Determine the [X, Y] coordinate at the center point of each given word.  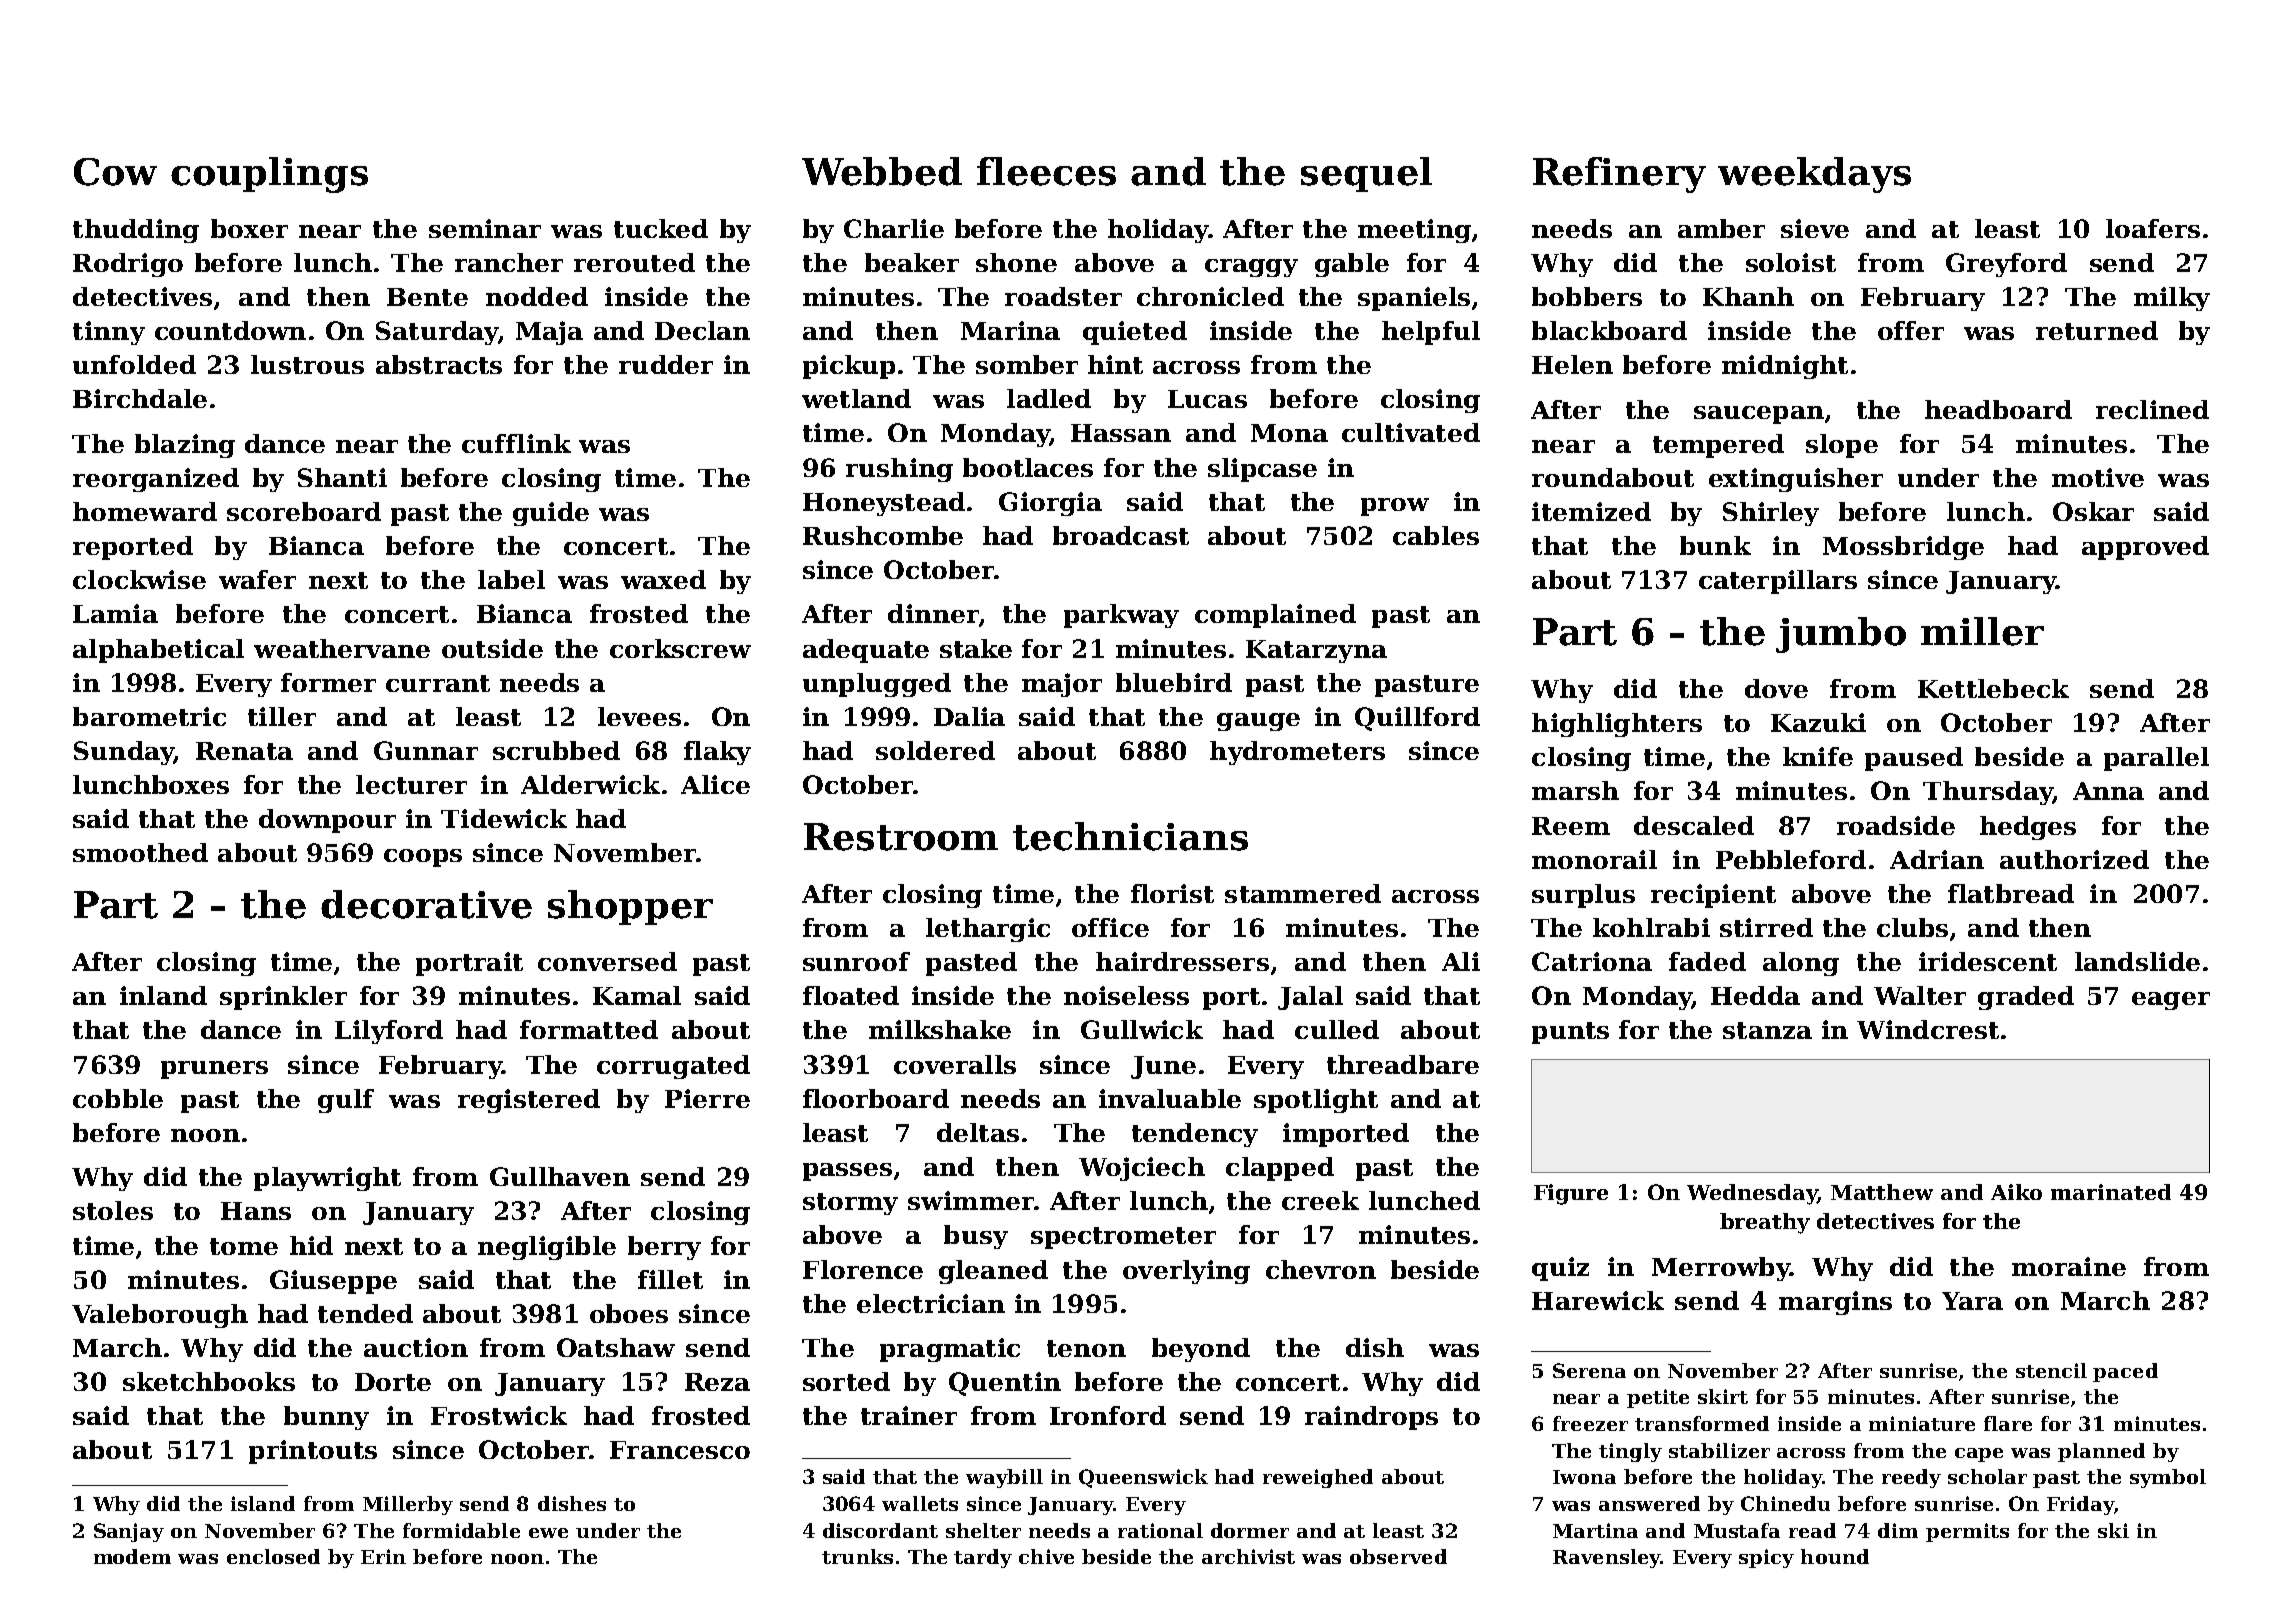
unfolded [134, 364]
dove [1776, 688]
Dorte [393, 1382]
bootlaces [1028, 467]
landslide [2137, 961]
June [1163, 1067]
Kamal [637, 995]
